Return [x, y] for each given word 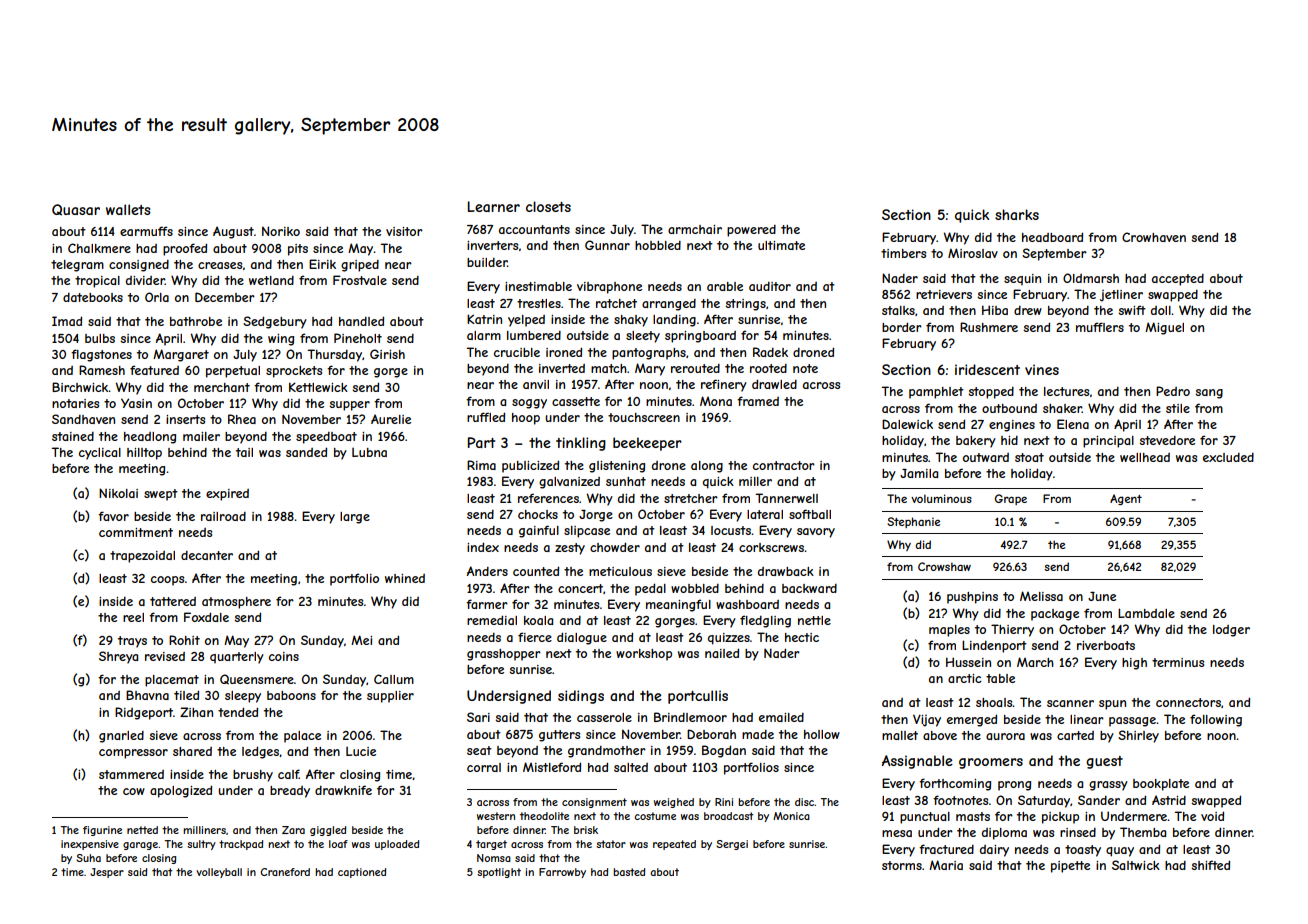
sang [1209, 394]
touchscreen [644, 417]
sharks [1017, 214]
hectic [802, 637]
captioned [362, 873]
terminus [1178, 662]
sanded [306, 452]
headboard [1052, 237]
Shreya [118, 657]
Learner [494, 206]
